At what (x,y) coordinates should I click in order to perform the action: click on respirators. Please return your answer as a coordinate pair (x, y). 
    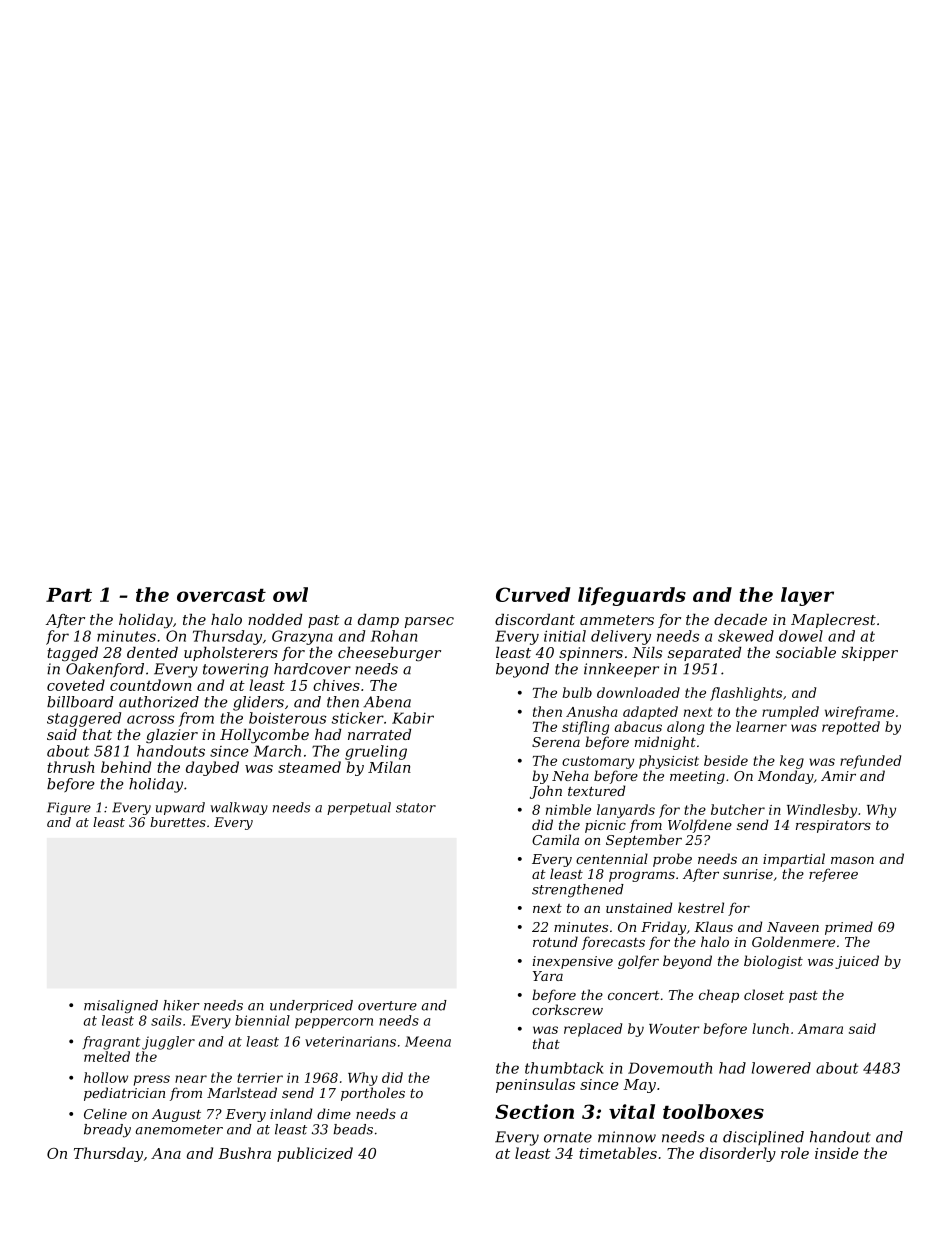
    Looking at the image, I should click on (833, 826).
